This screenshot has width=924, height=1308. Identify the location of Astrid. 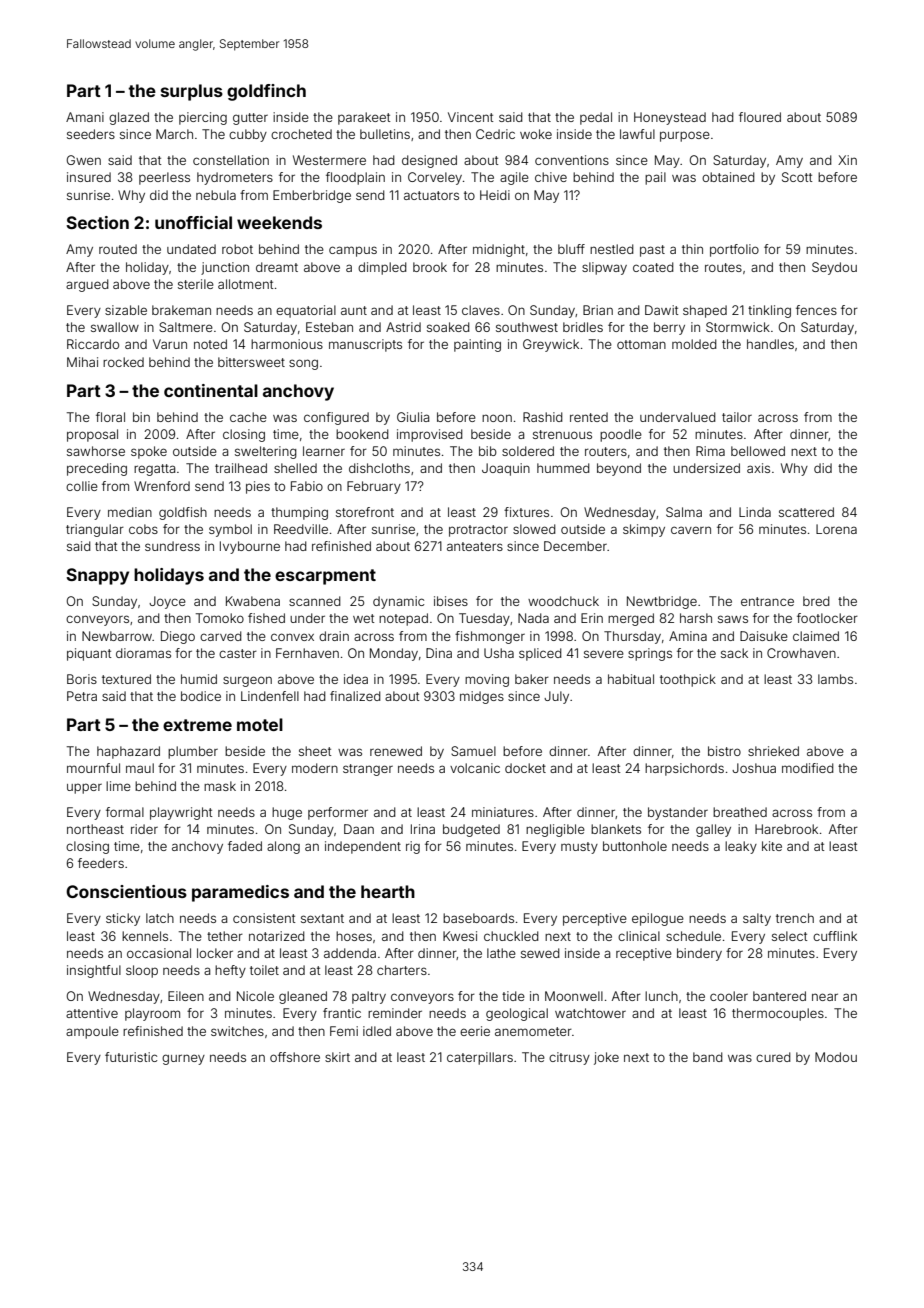
(403, 327).
